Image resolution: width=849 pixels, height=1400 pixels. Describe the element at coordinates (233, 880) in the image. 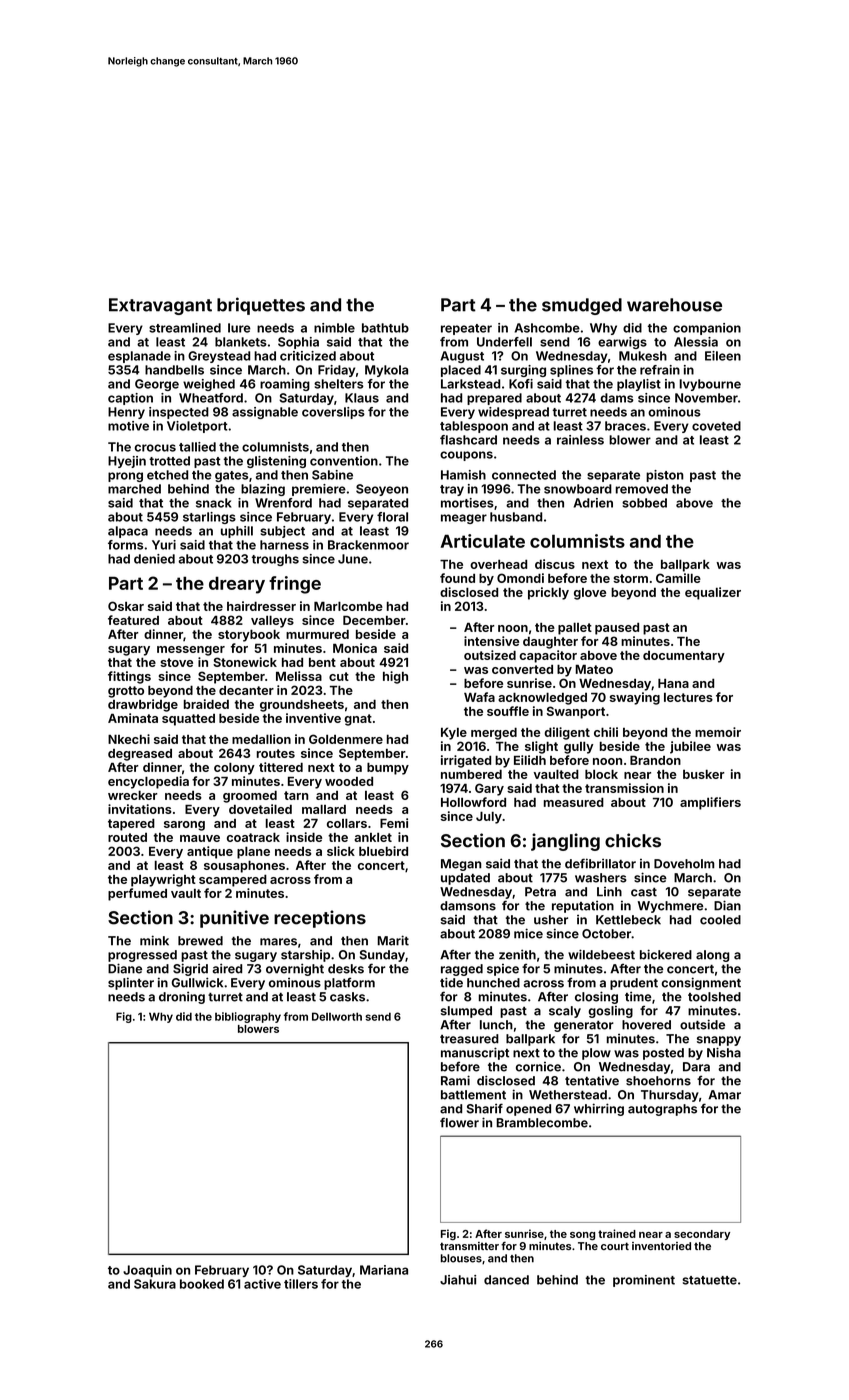

I see `scampered` at that location.
